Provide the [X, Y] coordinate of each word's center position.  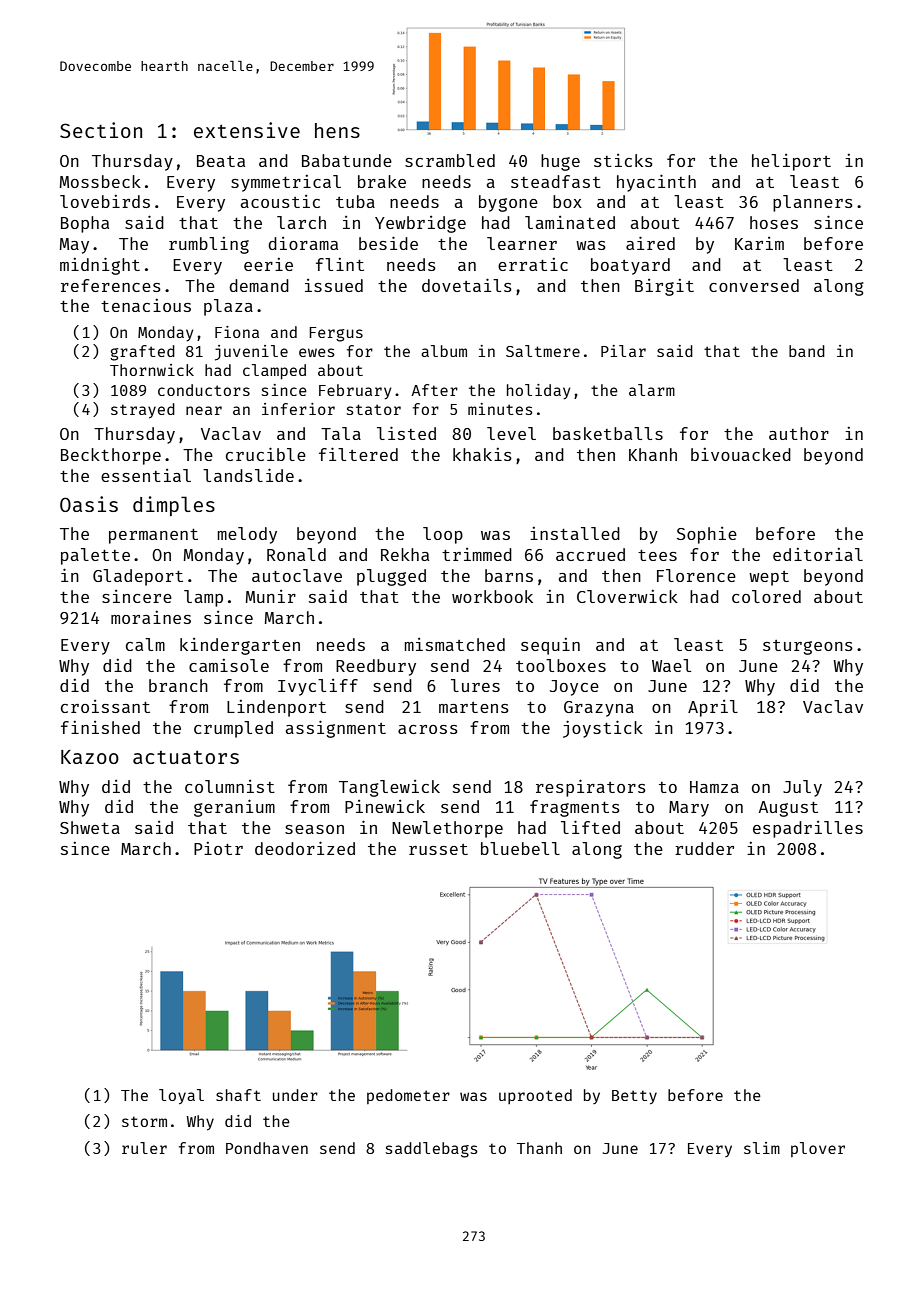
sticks [623, 160]
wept [769, 578]
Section [101, 130]
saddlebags [432, 1150]
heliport [791, 162]
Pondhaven [267, 1148]
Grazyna [599, 709]
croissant [105, 706]
